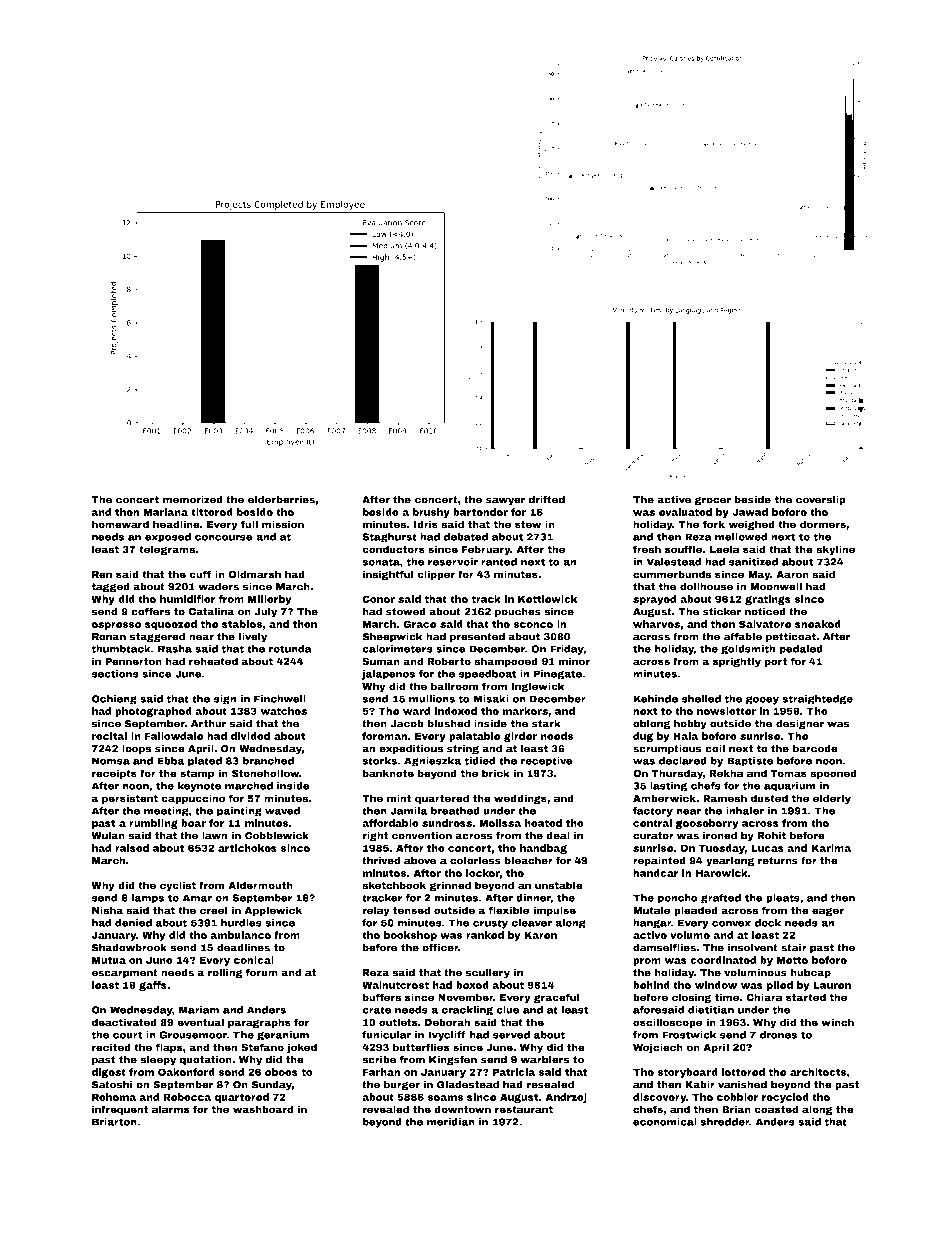 The image size is (952, 1233). What do you see at coordinates (835, 550) in the screenshot?
I see `skyline` at bounding box center [835, 550].
